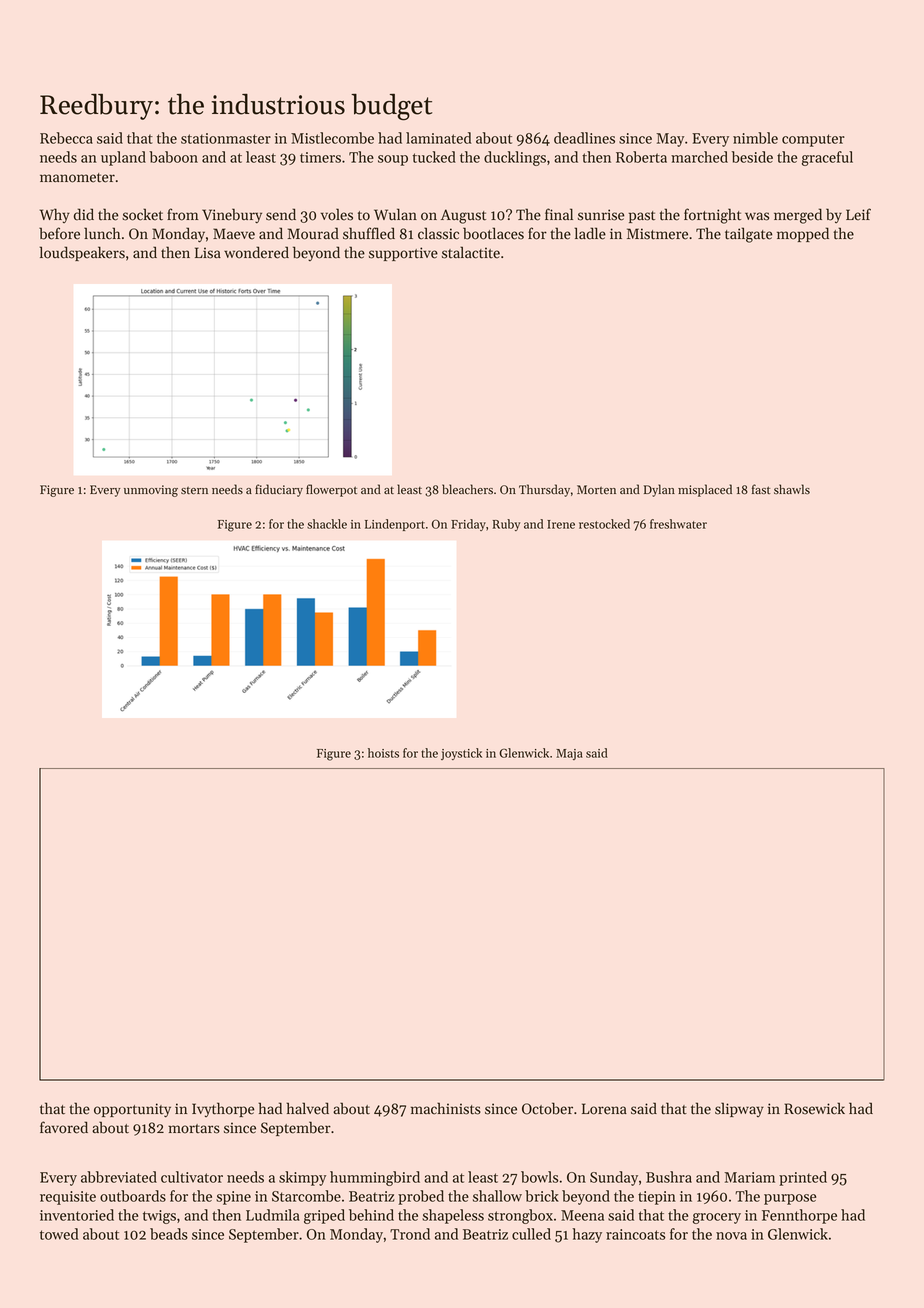 Image resolution: width=924 pixels, height=1308 pixels. I want to click on flowerpot, so click(331, 490).
